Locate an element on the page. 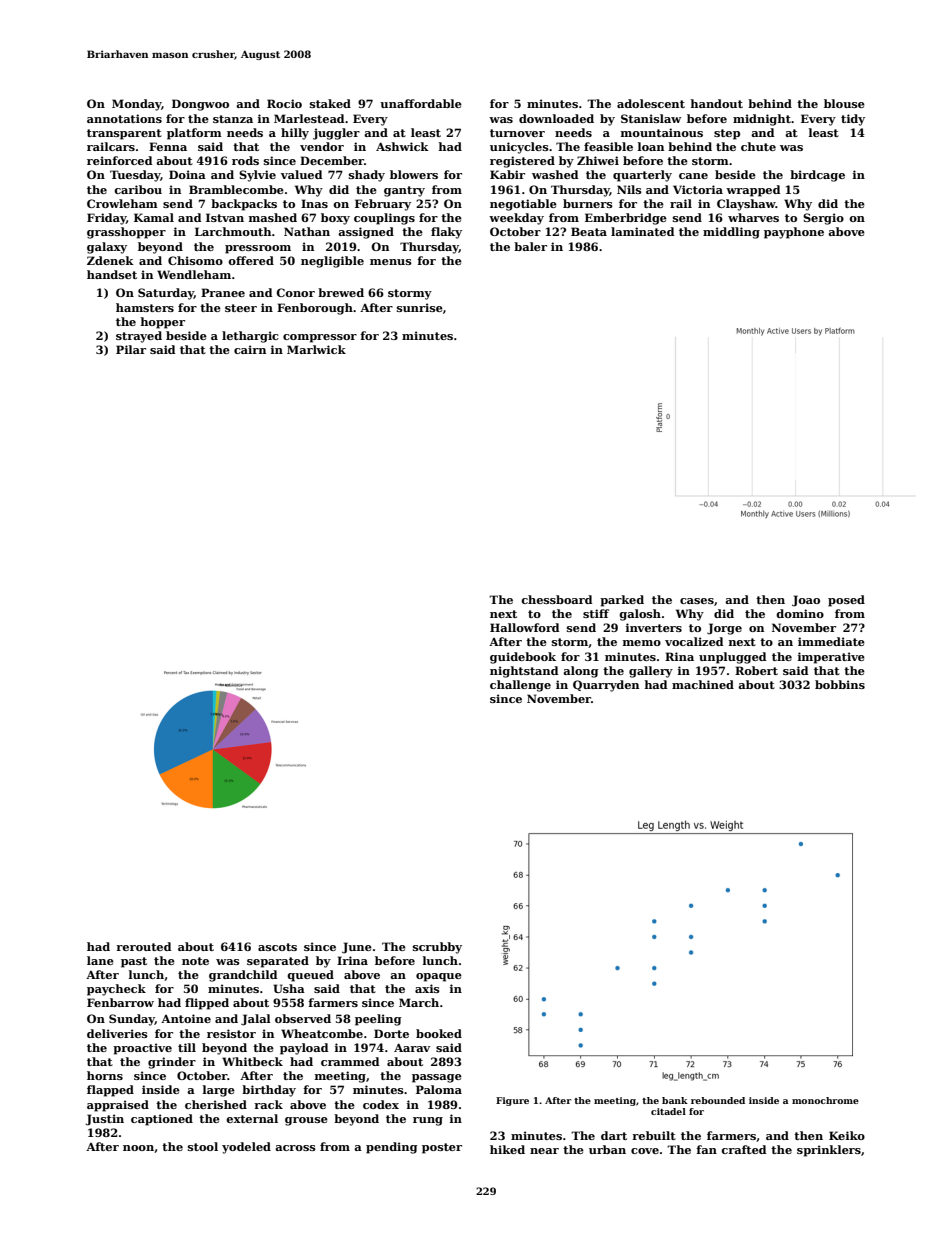  machined is located at coordinates (703, 684).
